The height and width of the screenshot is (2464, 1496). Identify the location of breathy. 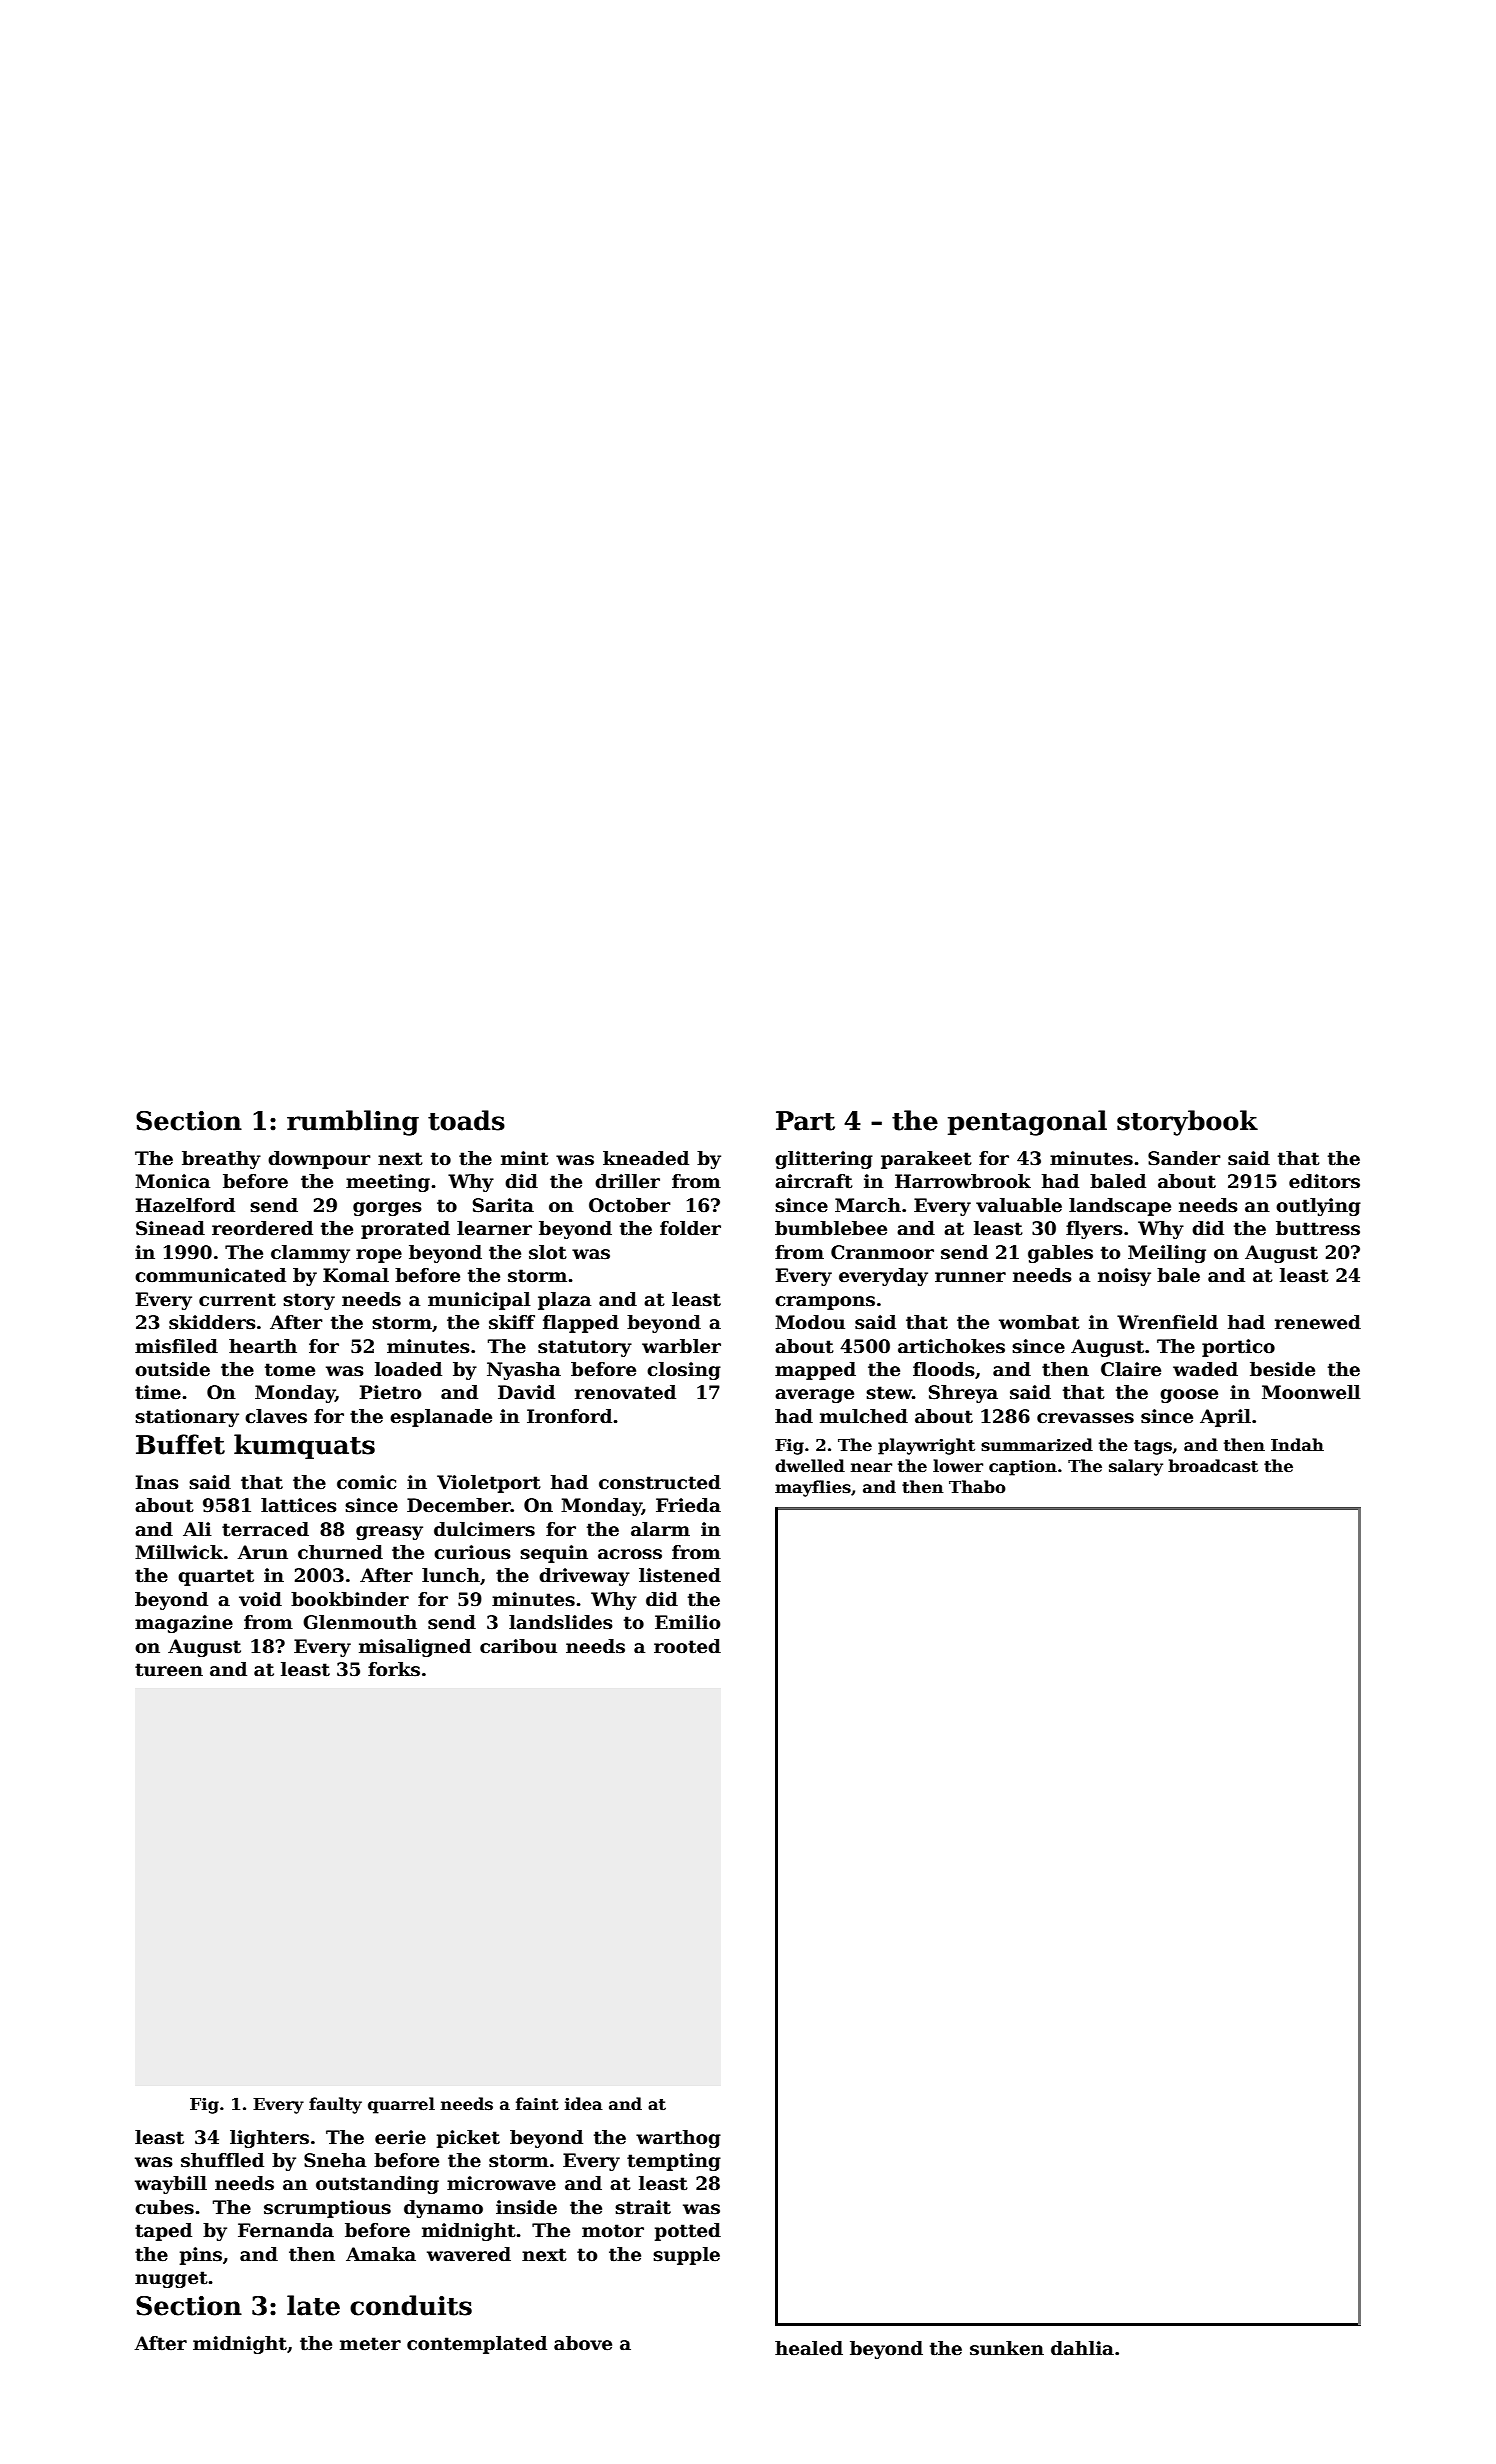
(221, 1160).
